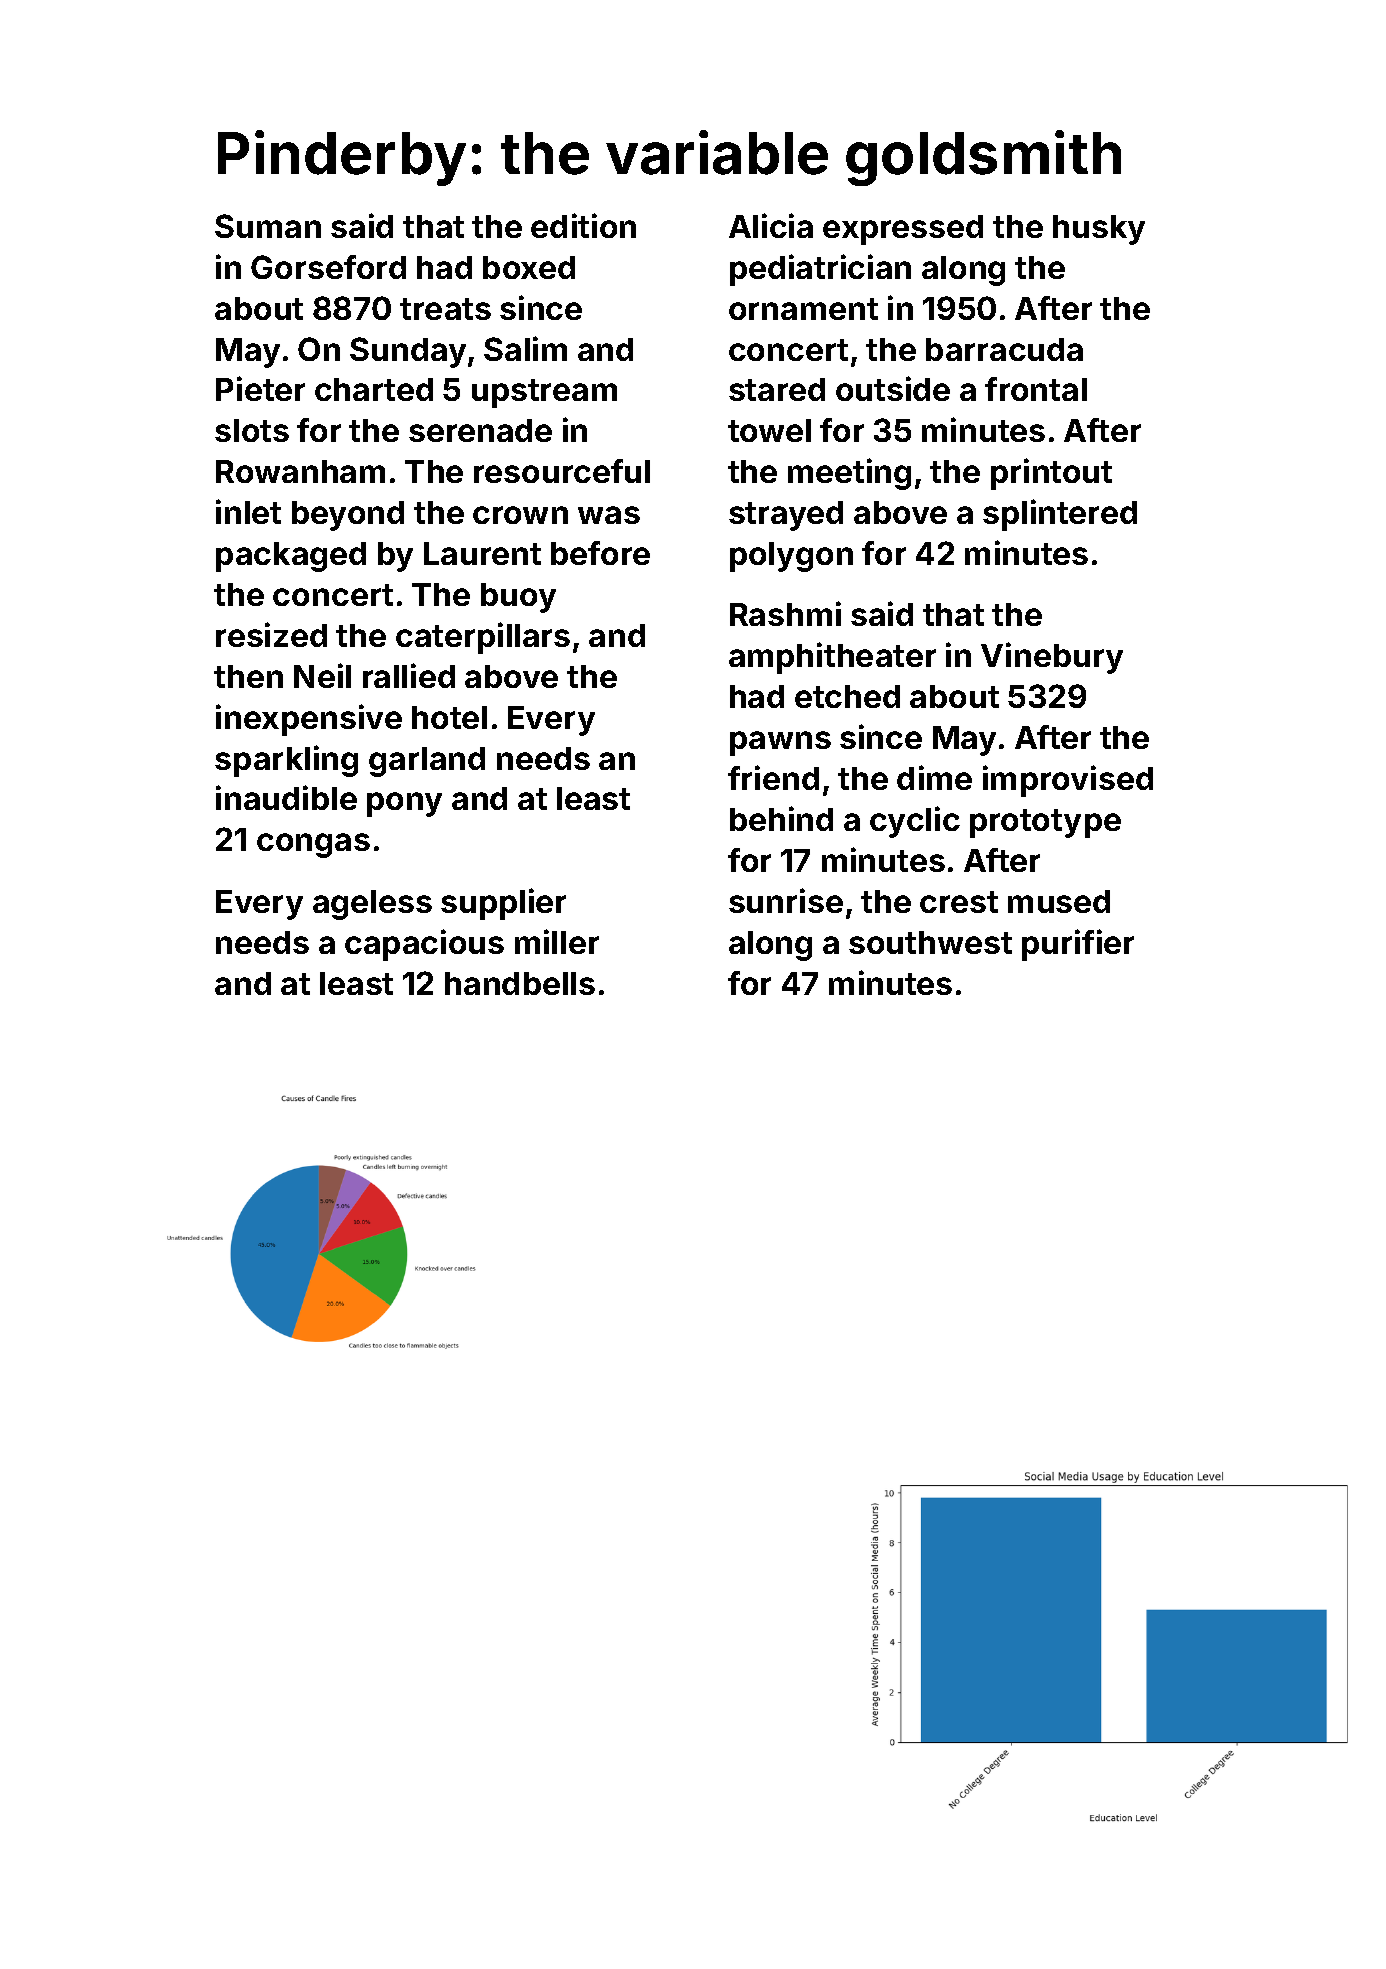 The image size is (1386, 1969). I want to click on ageless, so click(372, 905).
